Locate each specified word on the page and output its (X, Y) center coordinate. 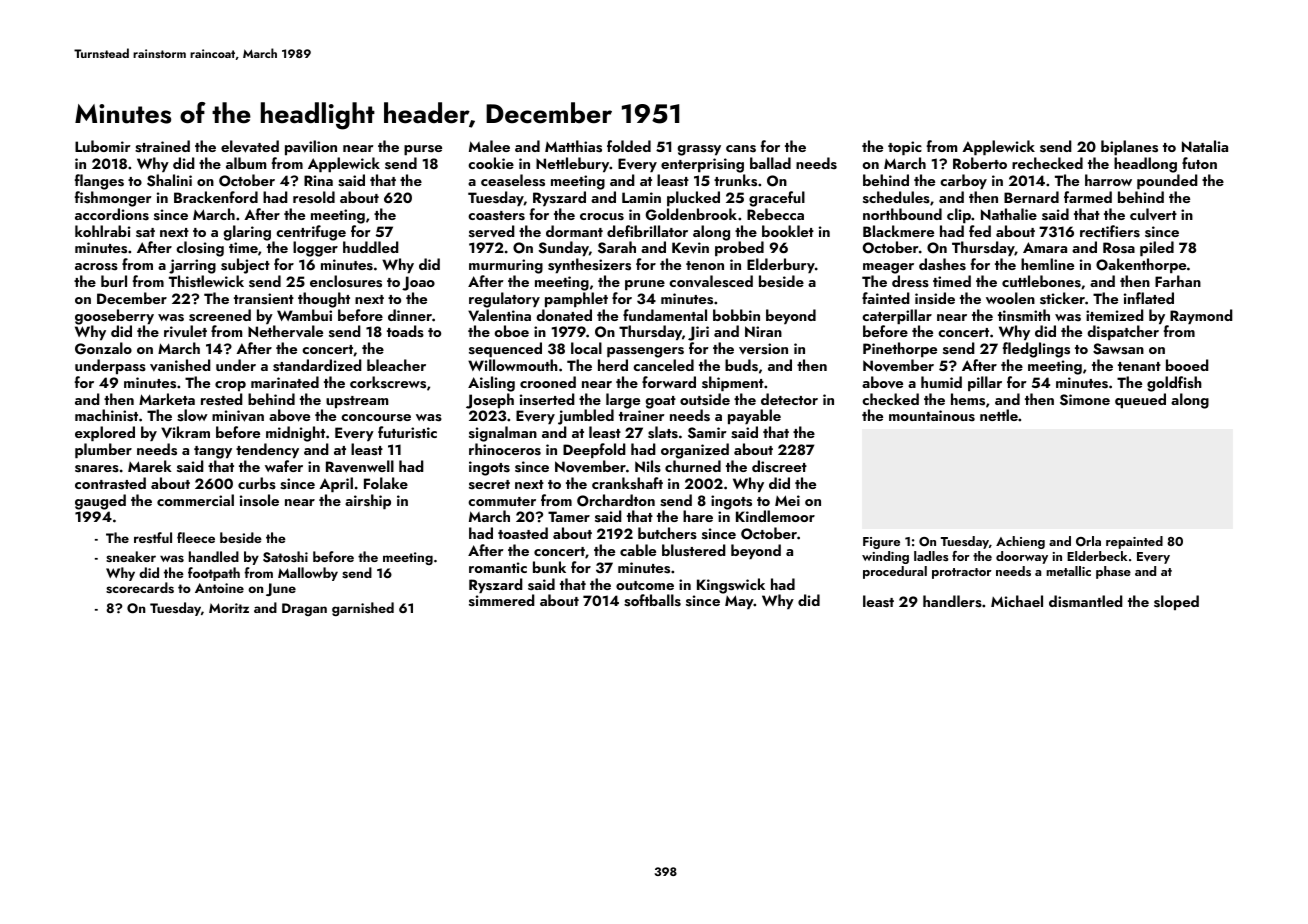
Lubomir (103, 146)
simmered (502, 600)
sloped (1176, 602)
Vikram (185, 432)
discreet (779, 466)
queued (1140, 400)
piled (1157, 248)
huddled (371, 247)
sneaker (131, 556)
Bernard (1031, 197)
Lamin (641, 197)
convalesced (711, 281)
